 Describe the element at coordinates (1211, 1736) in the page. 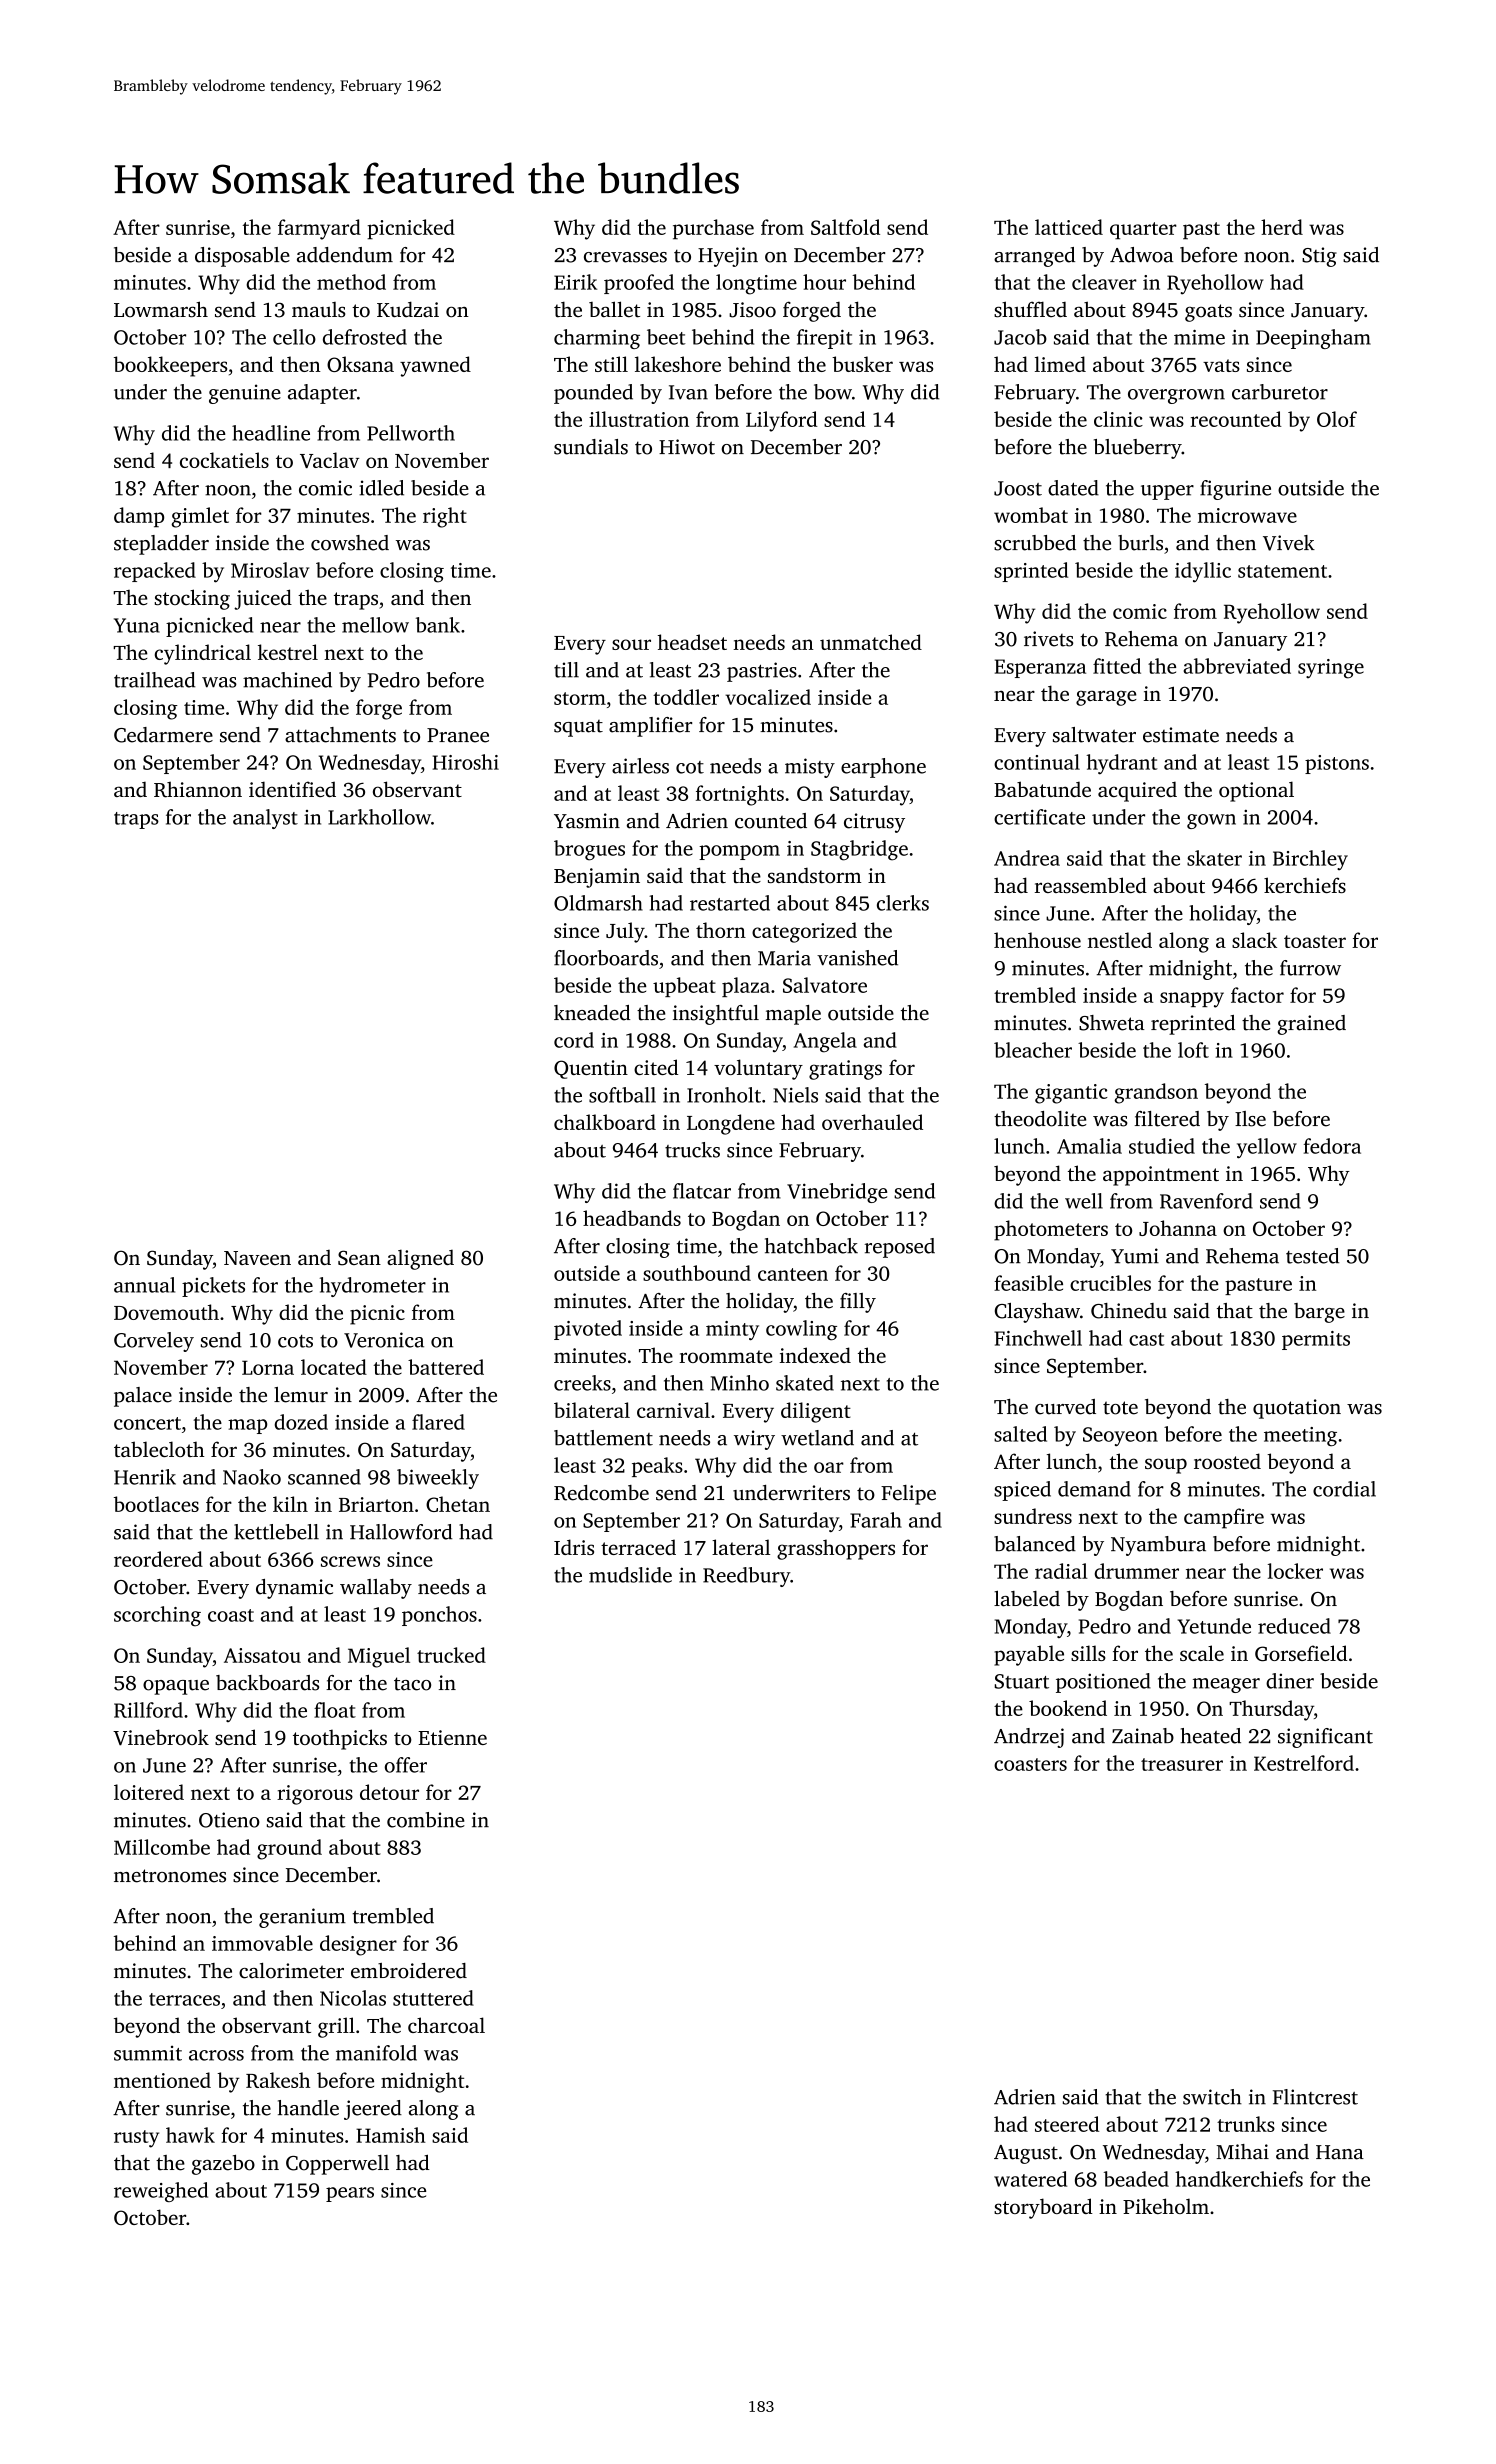

I see `heated` at that location.
